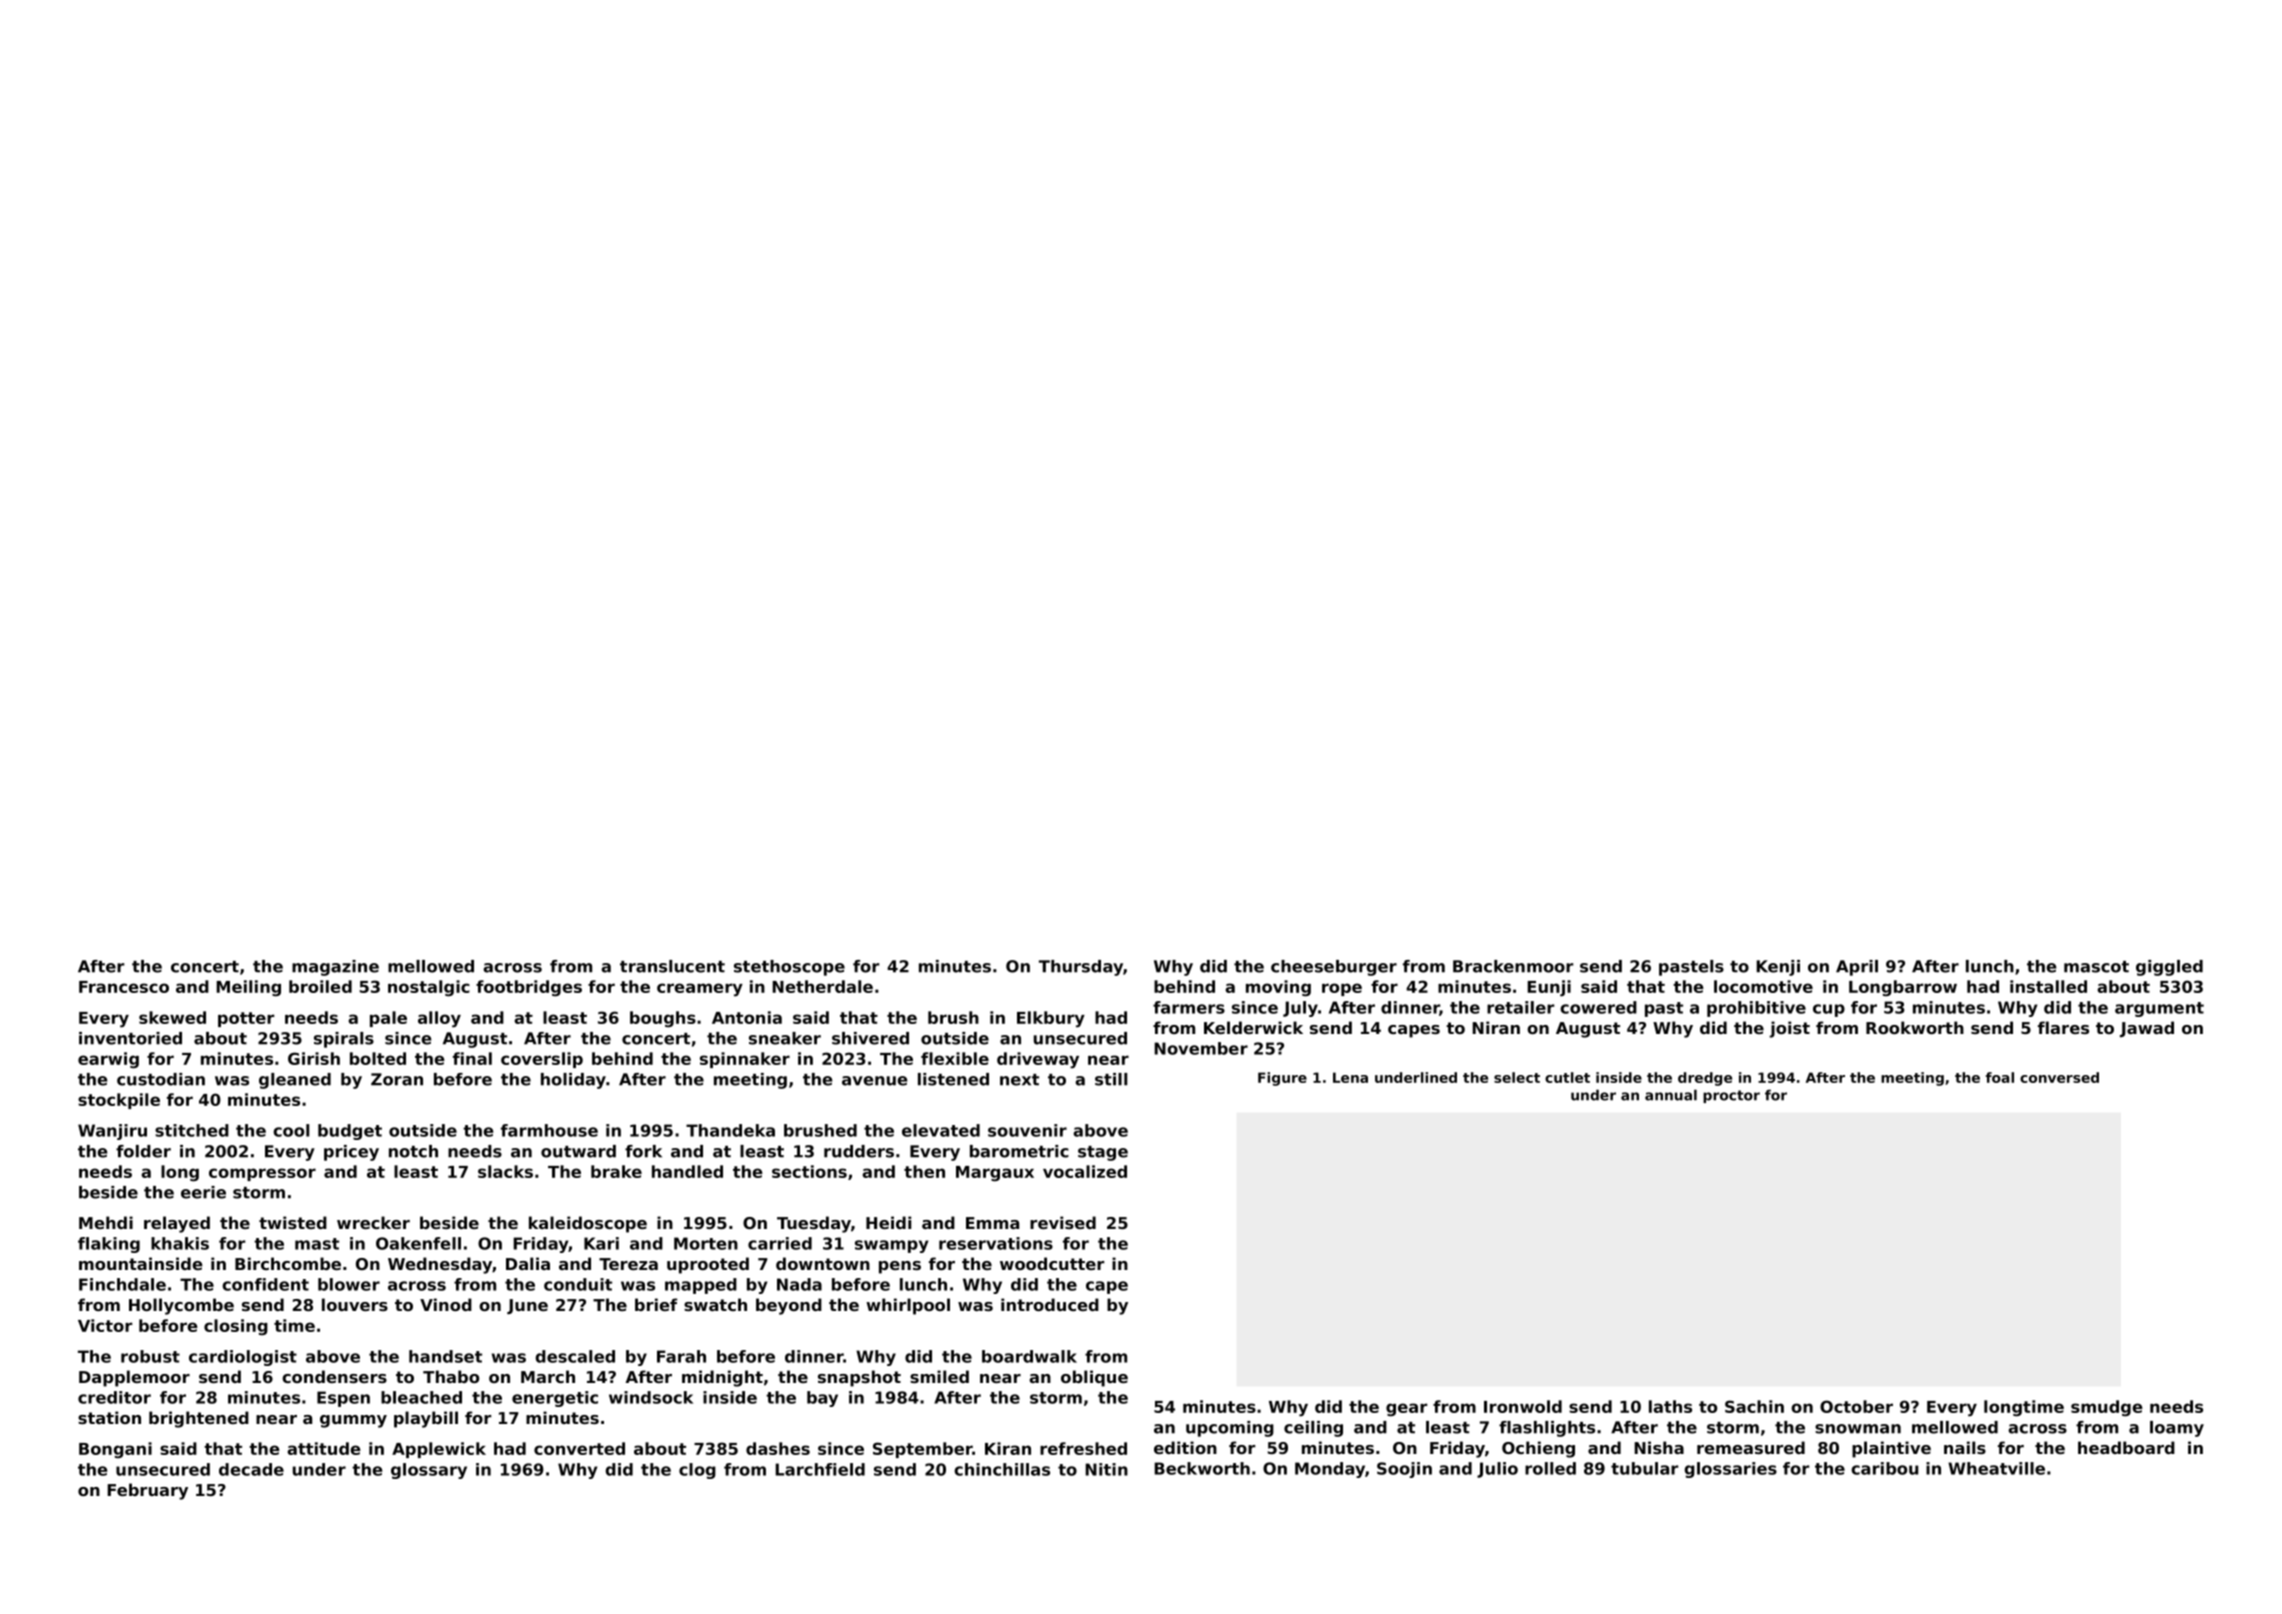 Image resolution: width=2282 pixels, height=1614 pixels. Describe the element at coordinates (2048, 986) in the screenshot. I see `installed` at that location.
